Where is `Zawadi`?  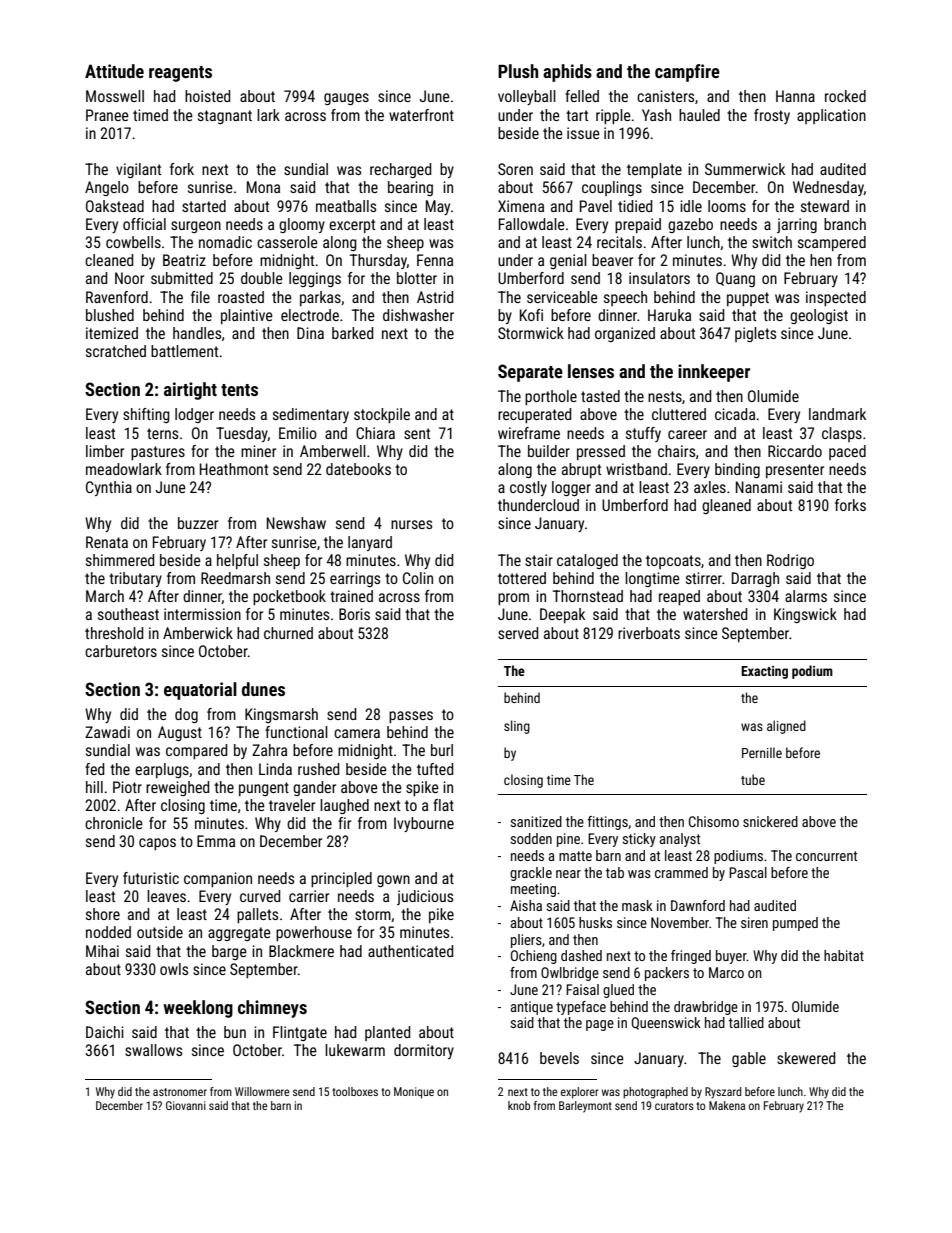 Zawadi is located at coordinates (107, 732).
